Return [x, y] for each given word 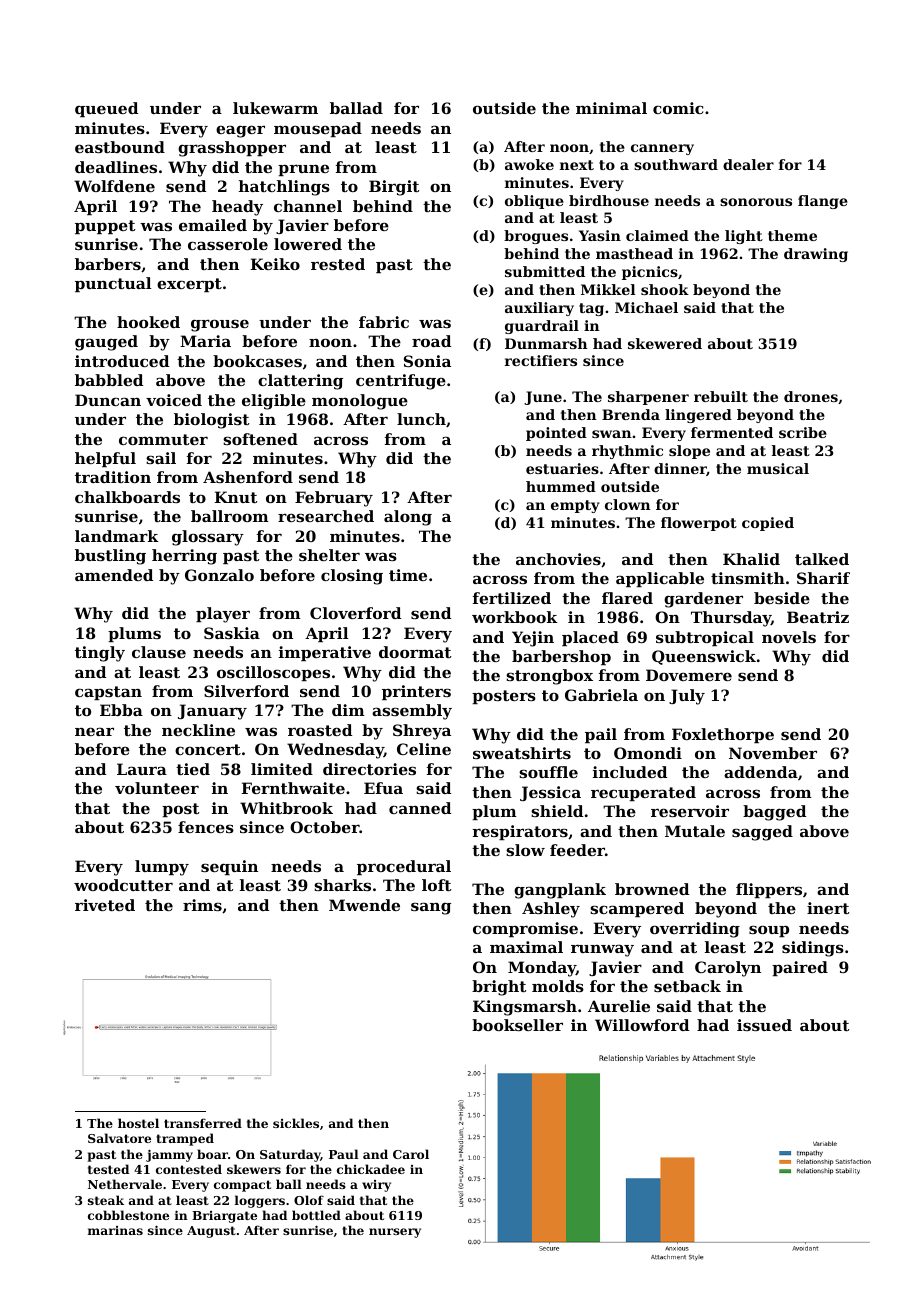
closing [352, 577]
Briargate [224, 1217]
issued [764, 1025]
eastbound [120, 147]
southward [676, 164]
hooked [148, 322]
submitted [545, 271]
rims [202, 905]
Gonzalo [219, 575]
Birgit [394, 188]
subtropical [705, 638]
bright [499, 988]
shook [665, 289]
